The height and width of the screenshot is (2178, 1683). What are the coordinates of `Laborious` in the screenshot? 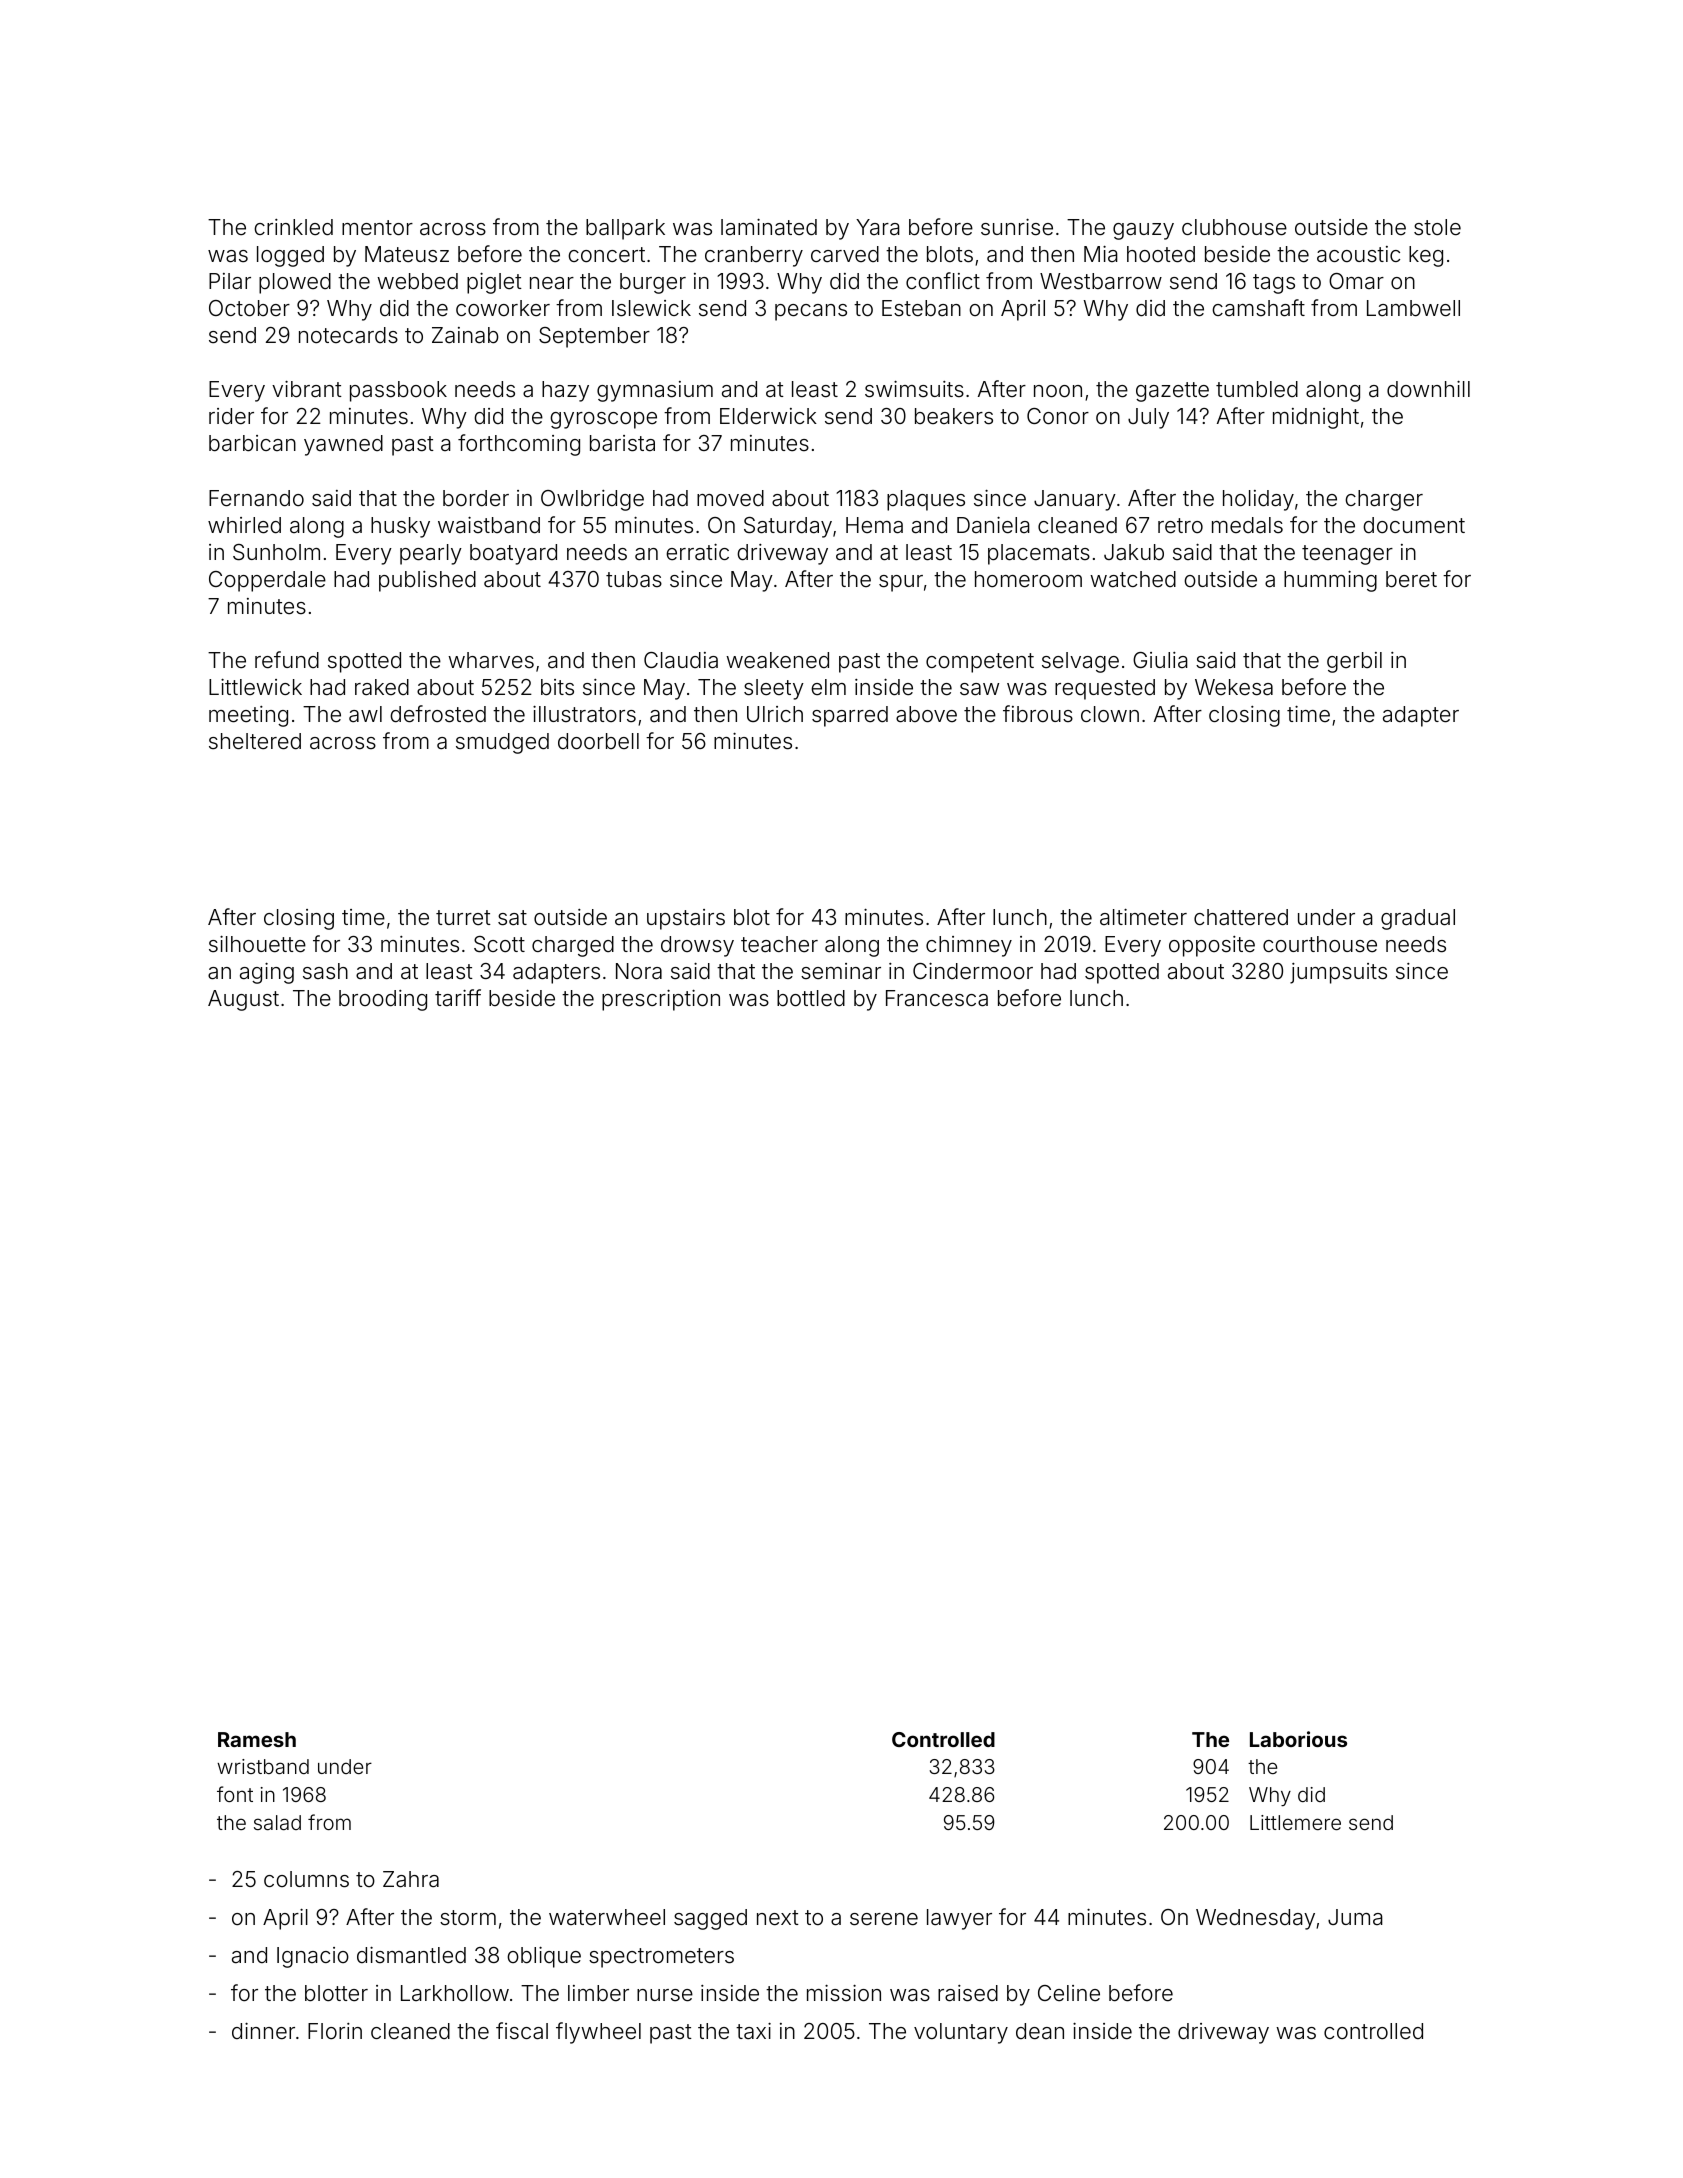 It's located at (1298, 1739).
